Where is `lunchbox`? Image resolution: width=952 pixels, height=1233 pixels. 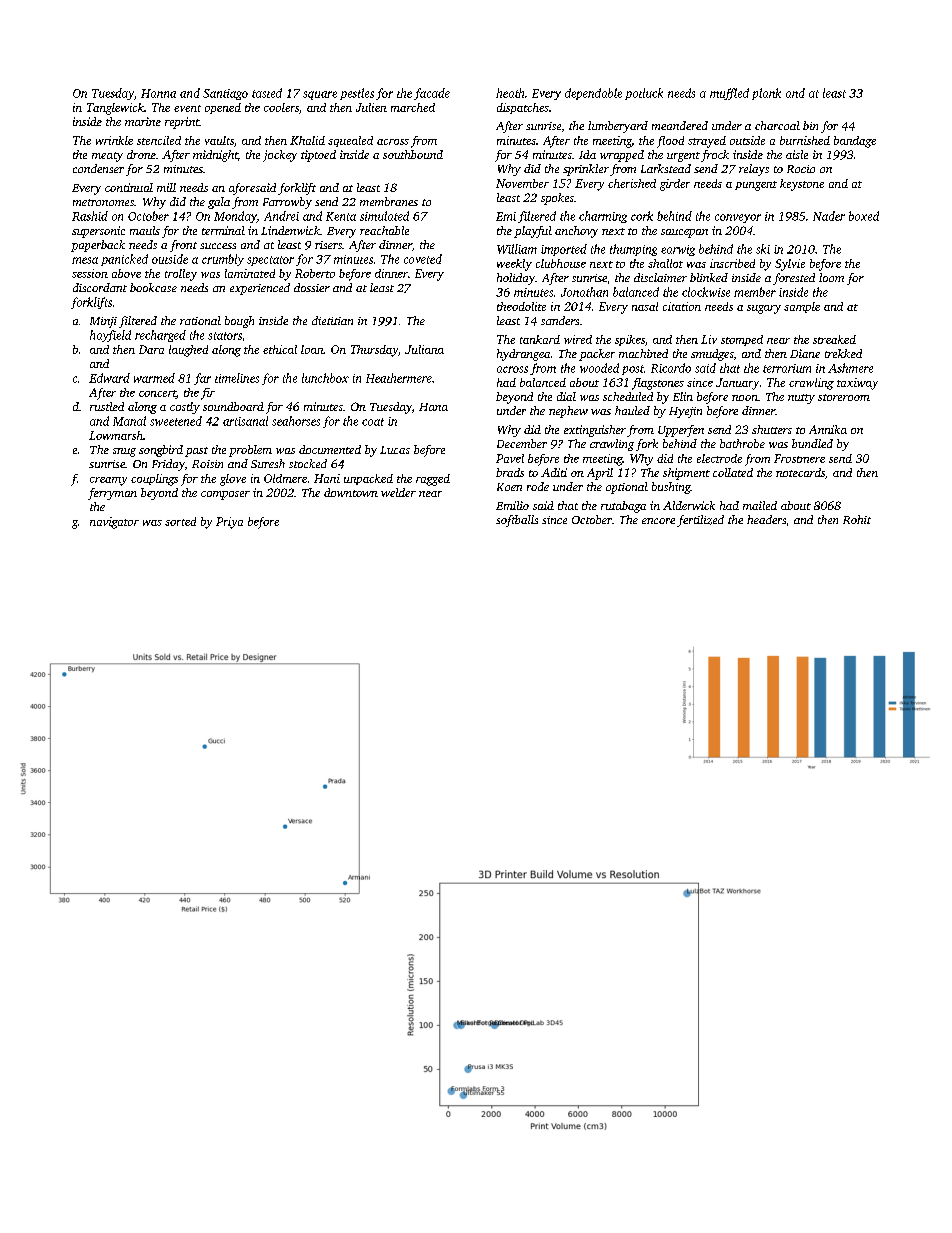
lunchbox is located at coordinates (325, 378).
